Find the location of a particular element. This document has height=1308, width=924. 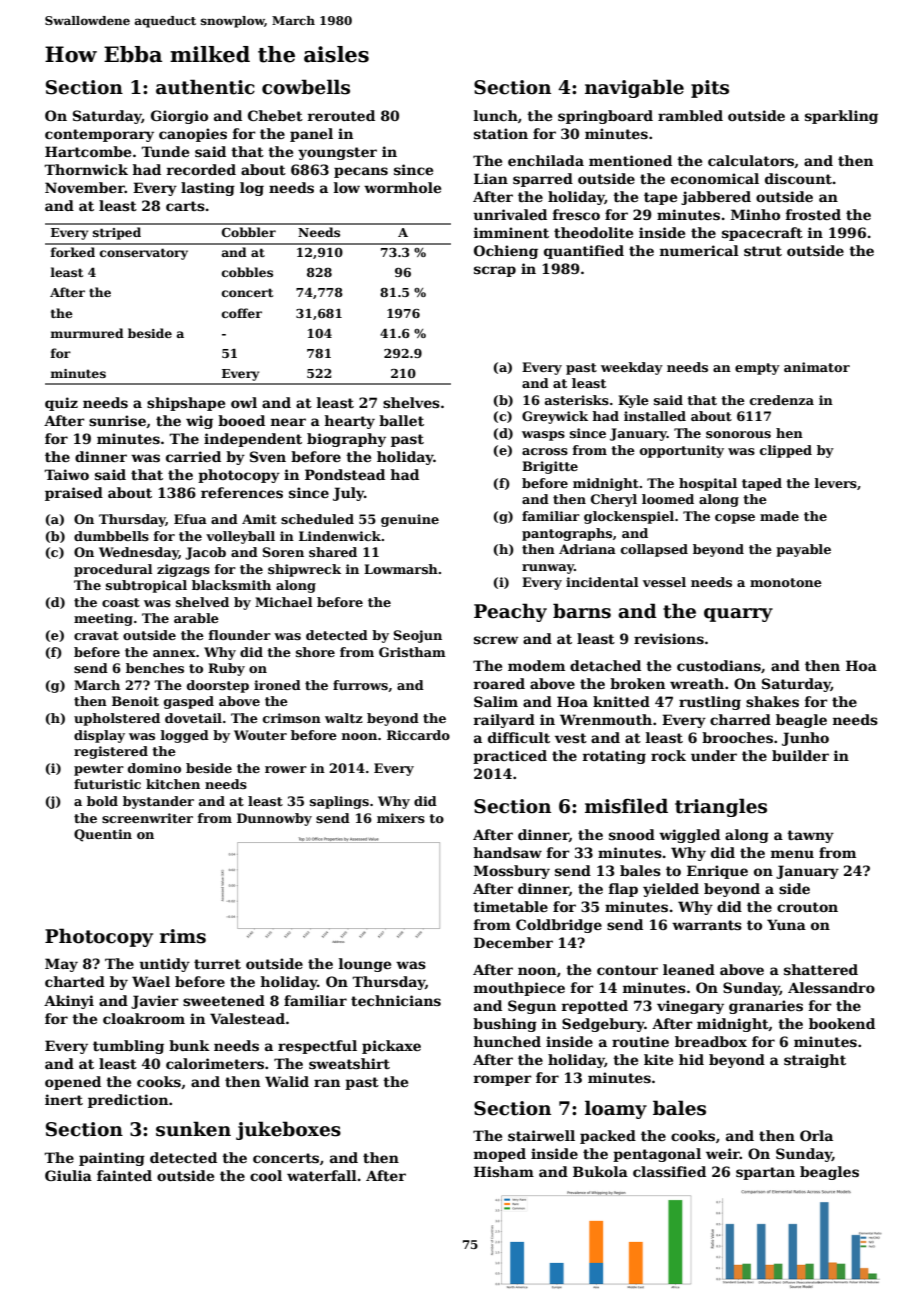

rerouted is located at coordinates (341, 115).
